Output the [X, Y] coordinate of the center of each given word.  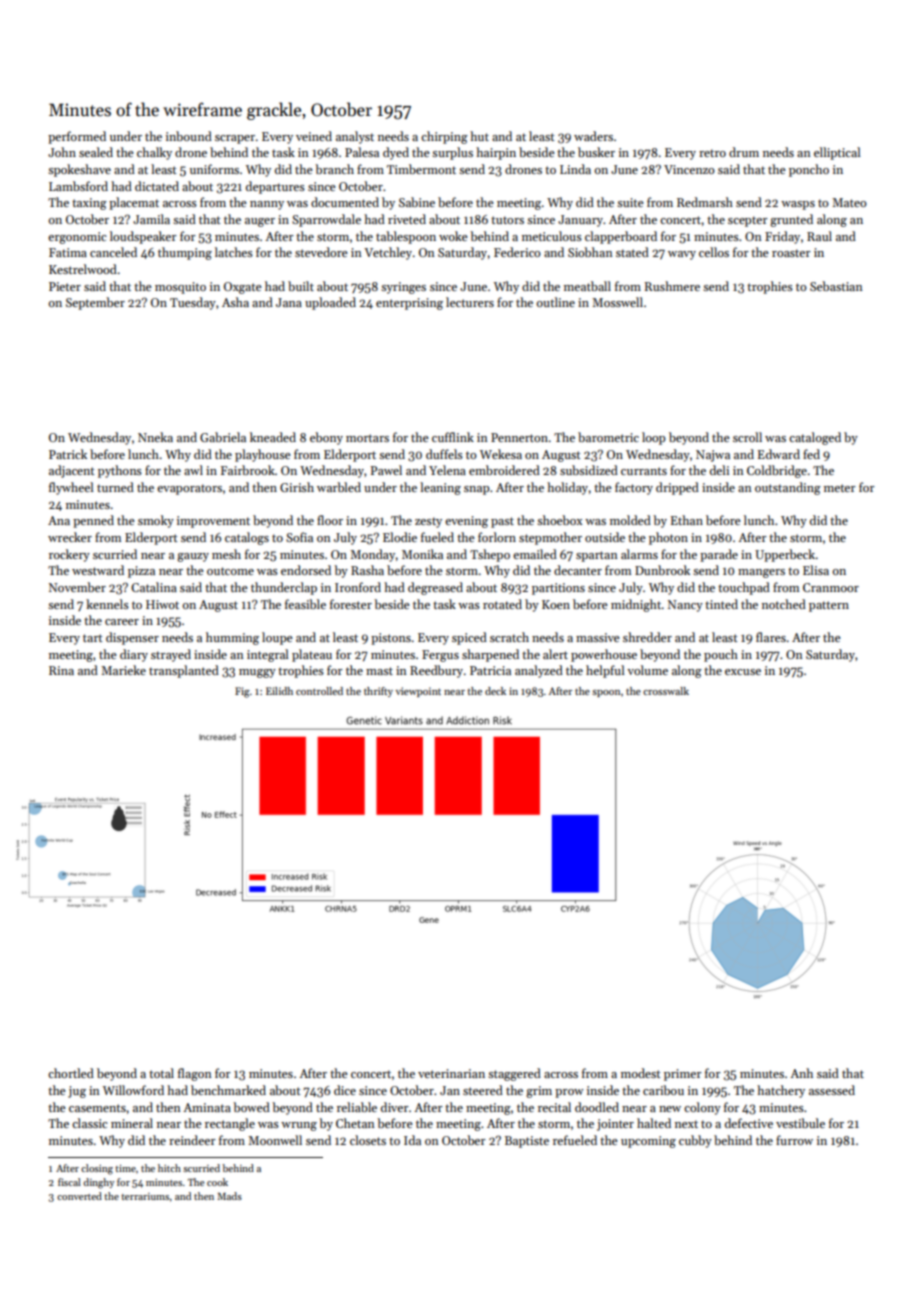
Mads [229, 1196]
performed [77, 137]
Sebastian [836, 286]
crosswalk [666, 691]
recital [554, 1107]
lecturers [470, 302]
